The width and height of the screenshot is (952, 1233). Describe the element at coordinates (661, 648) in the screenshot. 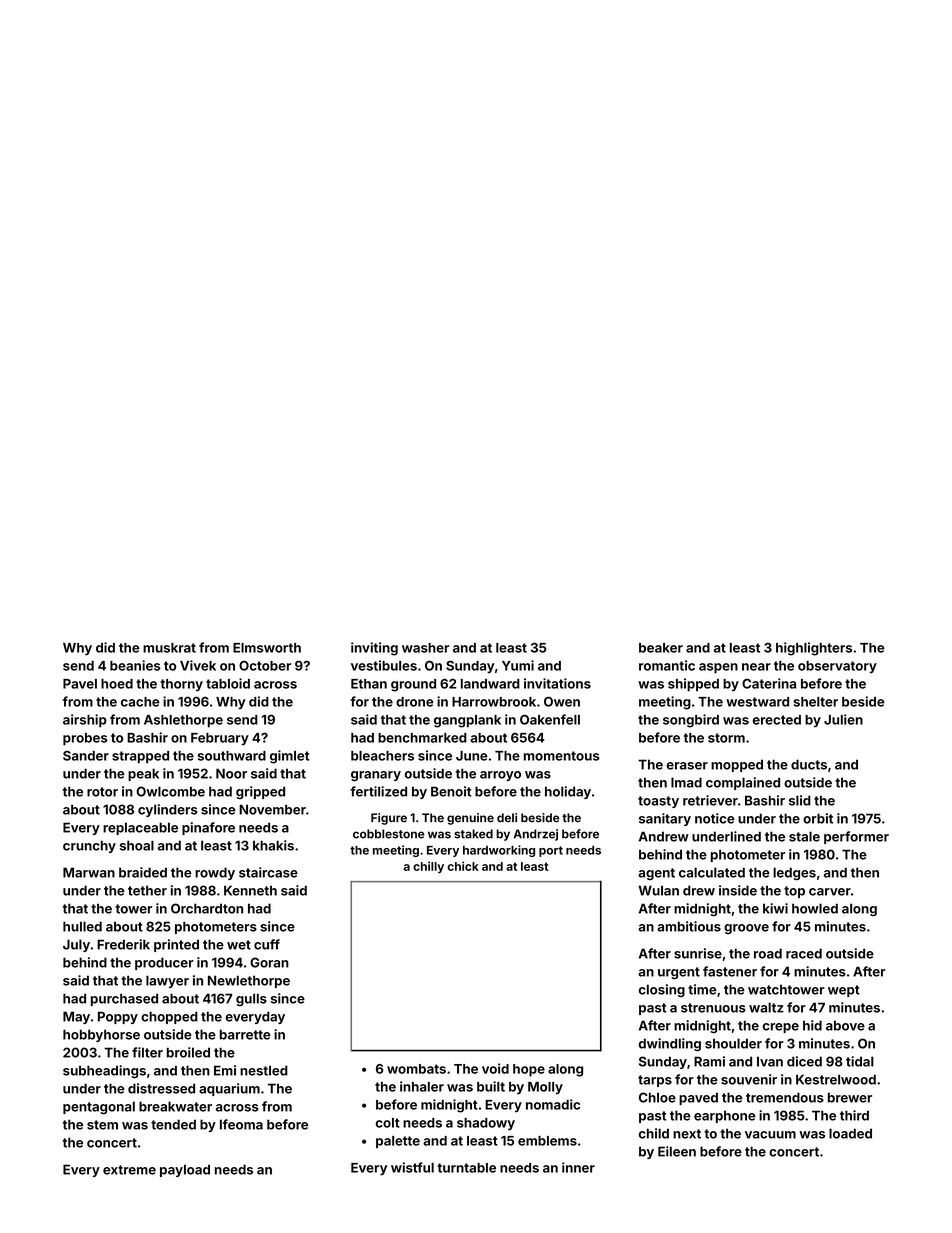

I see `beaker` at that location.
